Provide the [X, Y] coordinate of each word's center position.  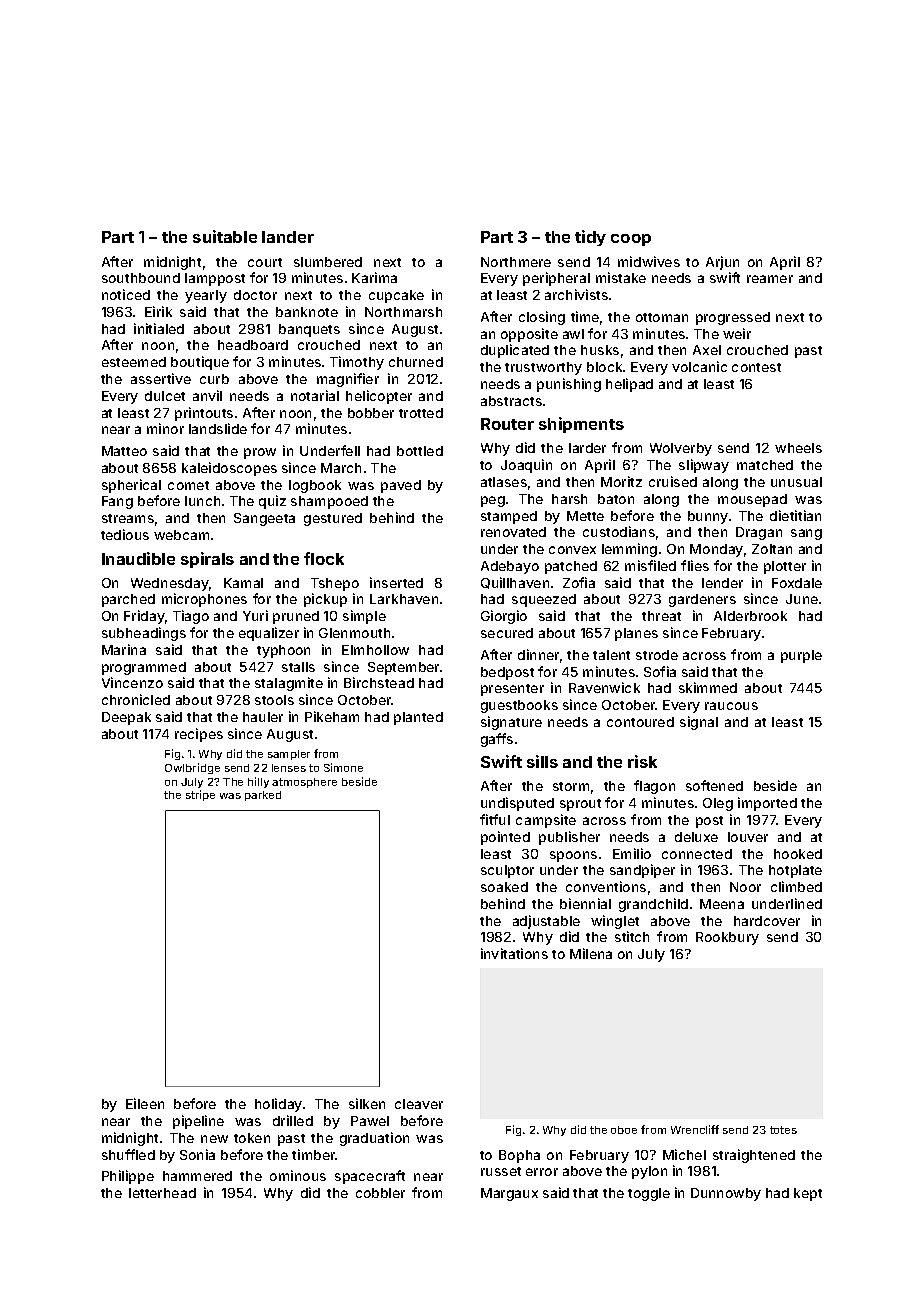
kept [808, 1194]
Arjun [722, 263]
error [542, 1172]
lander [288, 237]
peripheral [556, 279]
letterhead [162, 1193]
